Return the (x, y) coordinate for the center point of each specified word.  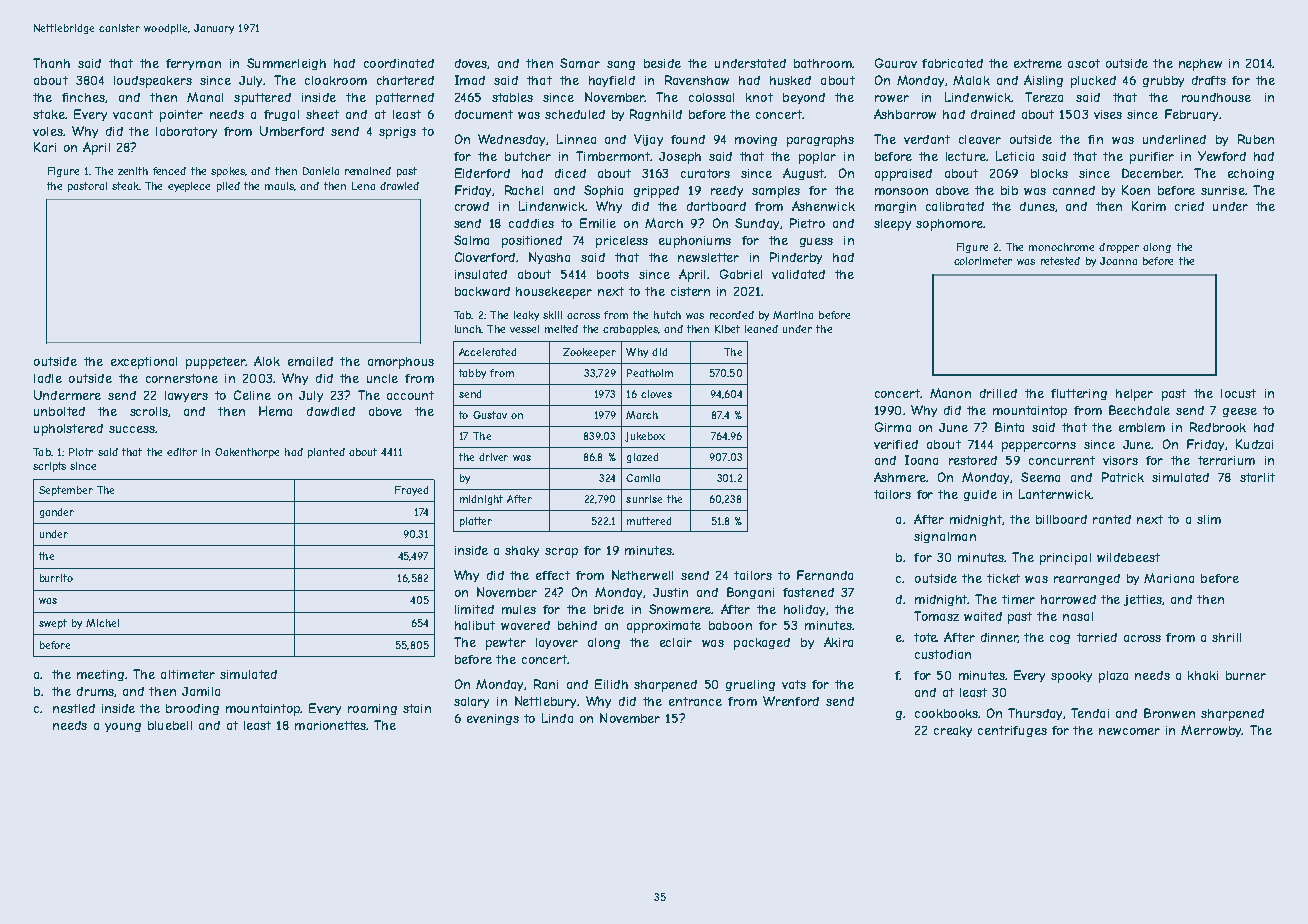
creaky (953, 731)
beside (662, 63)
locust (1238, 393)
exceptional (144, 363)
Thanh (51, 63)
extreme (1038, 63)
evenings (493, 719)
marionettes (330, 725)
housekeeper (554, 293)
